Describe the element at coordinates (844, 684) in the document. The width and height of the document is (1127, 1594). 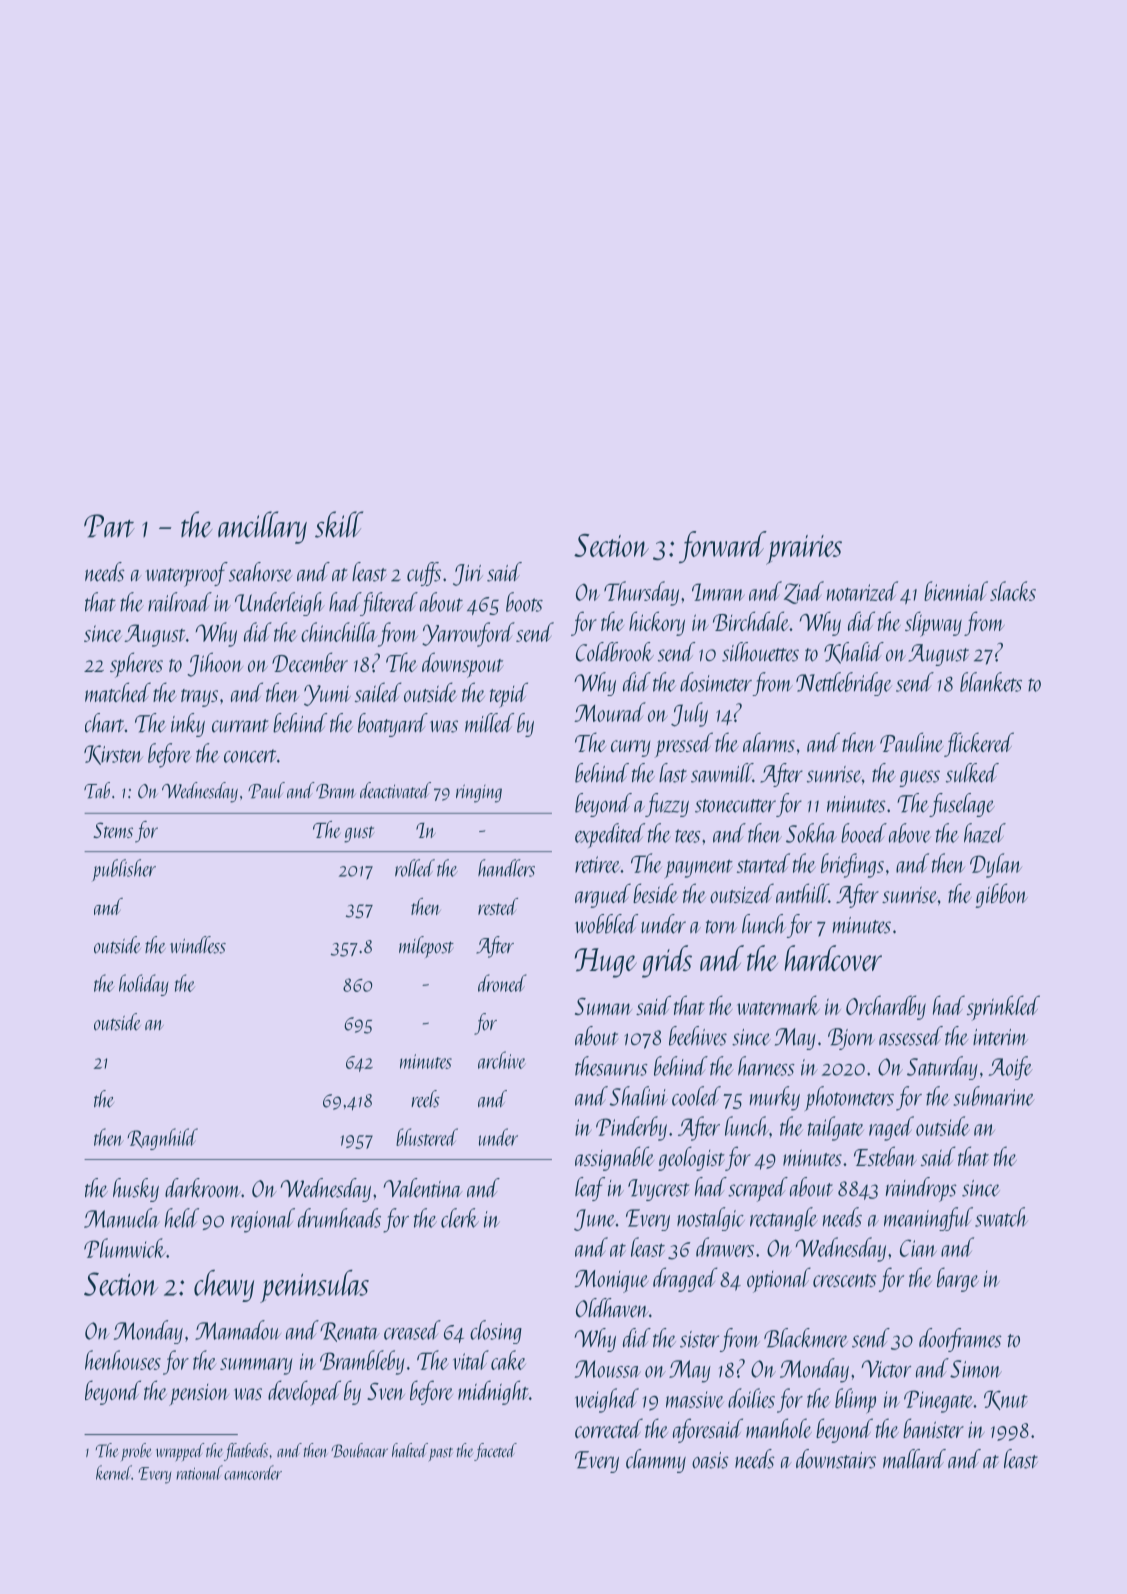
I see `Nettlebridge` at that location.
